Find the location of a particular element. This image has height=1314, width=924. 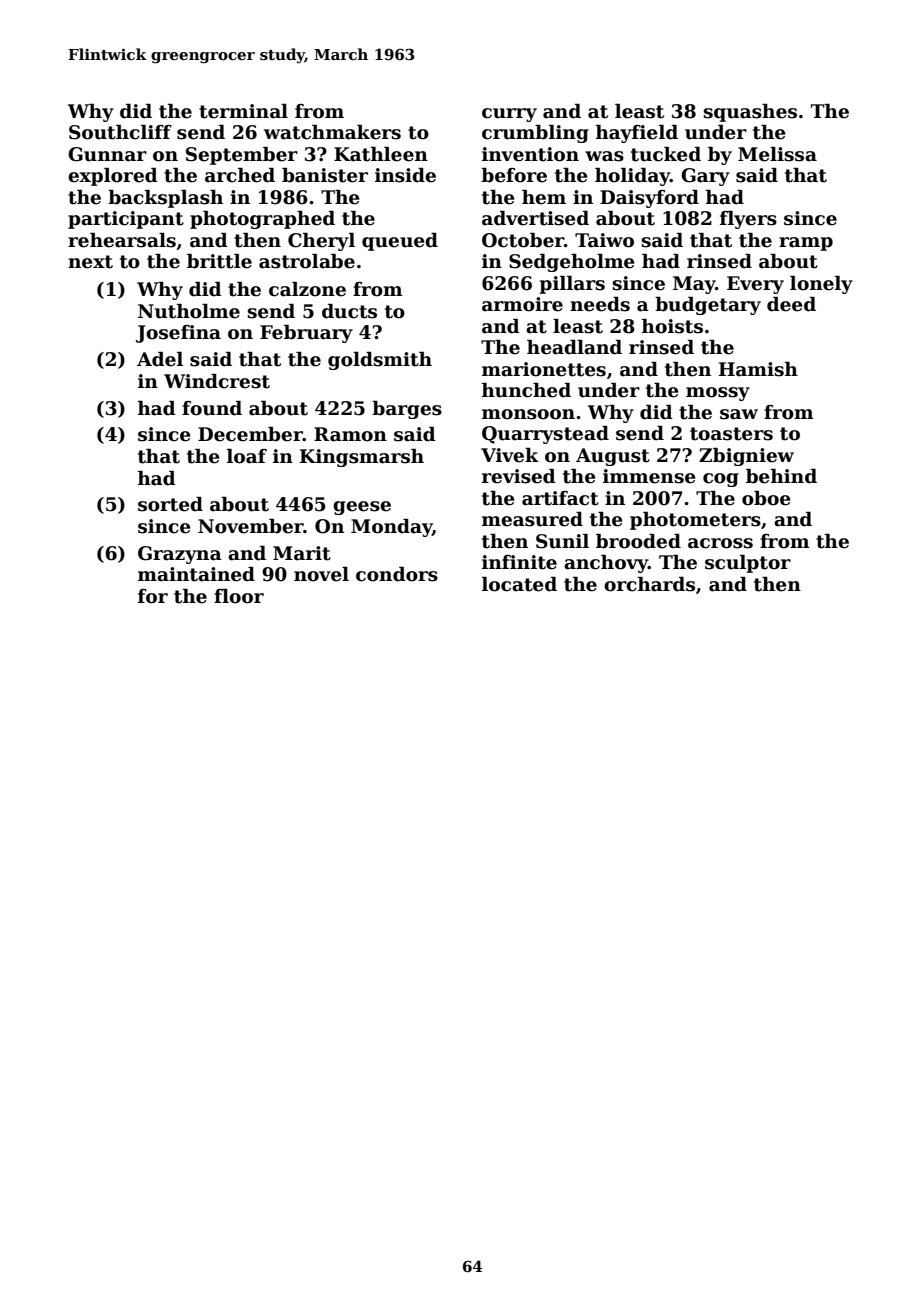

tucked is located at coordinates (666, 154).
